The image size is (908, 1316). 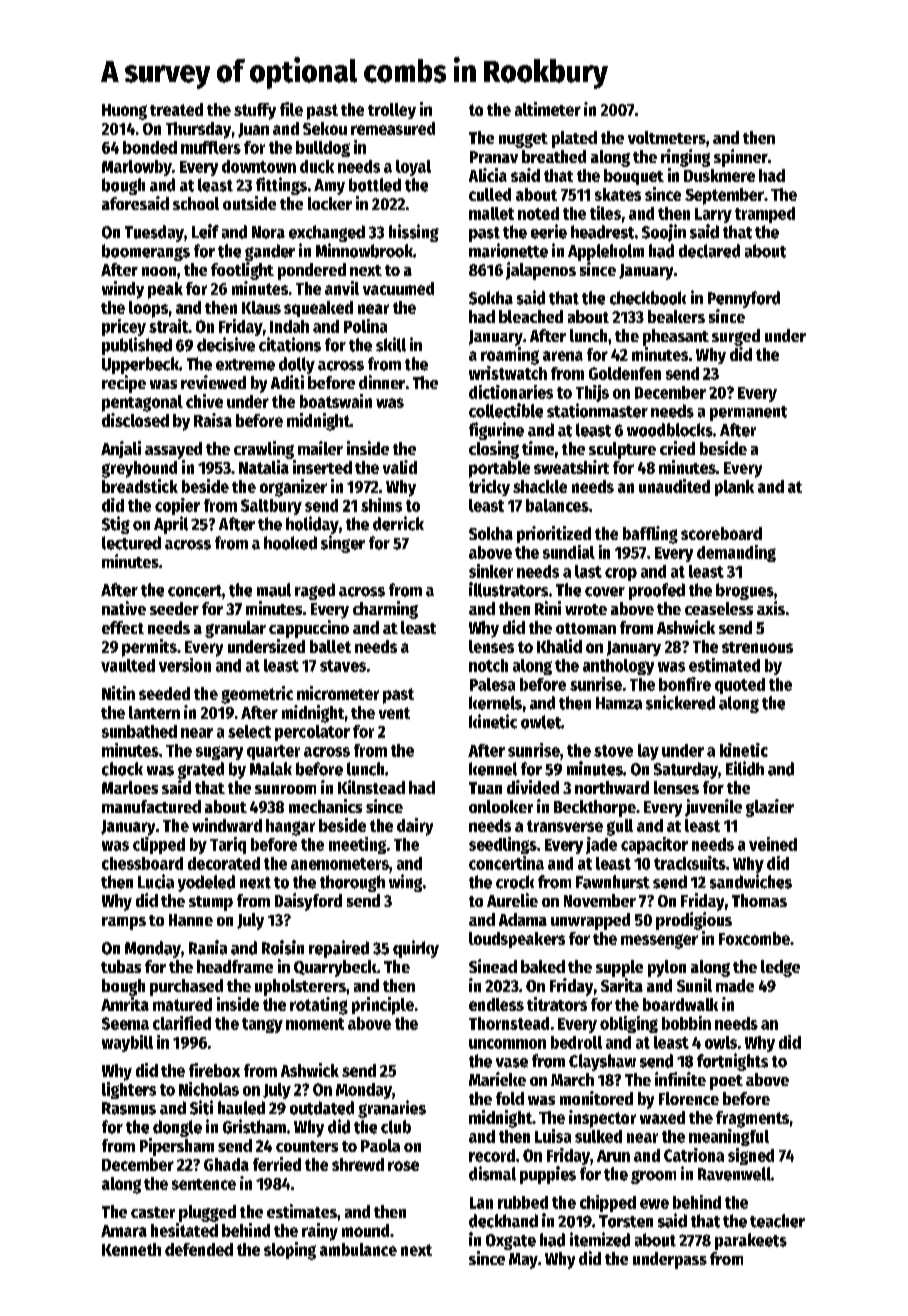 What do you see at coordinates (754, 938) in the screenshot?
I see `Foxcombe` at bounding box center [754, 938].
